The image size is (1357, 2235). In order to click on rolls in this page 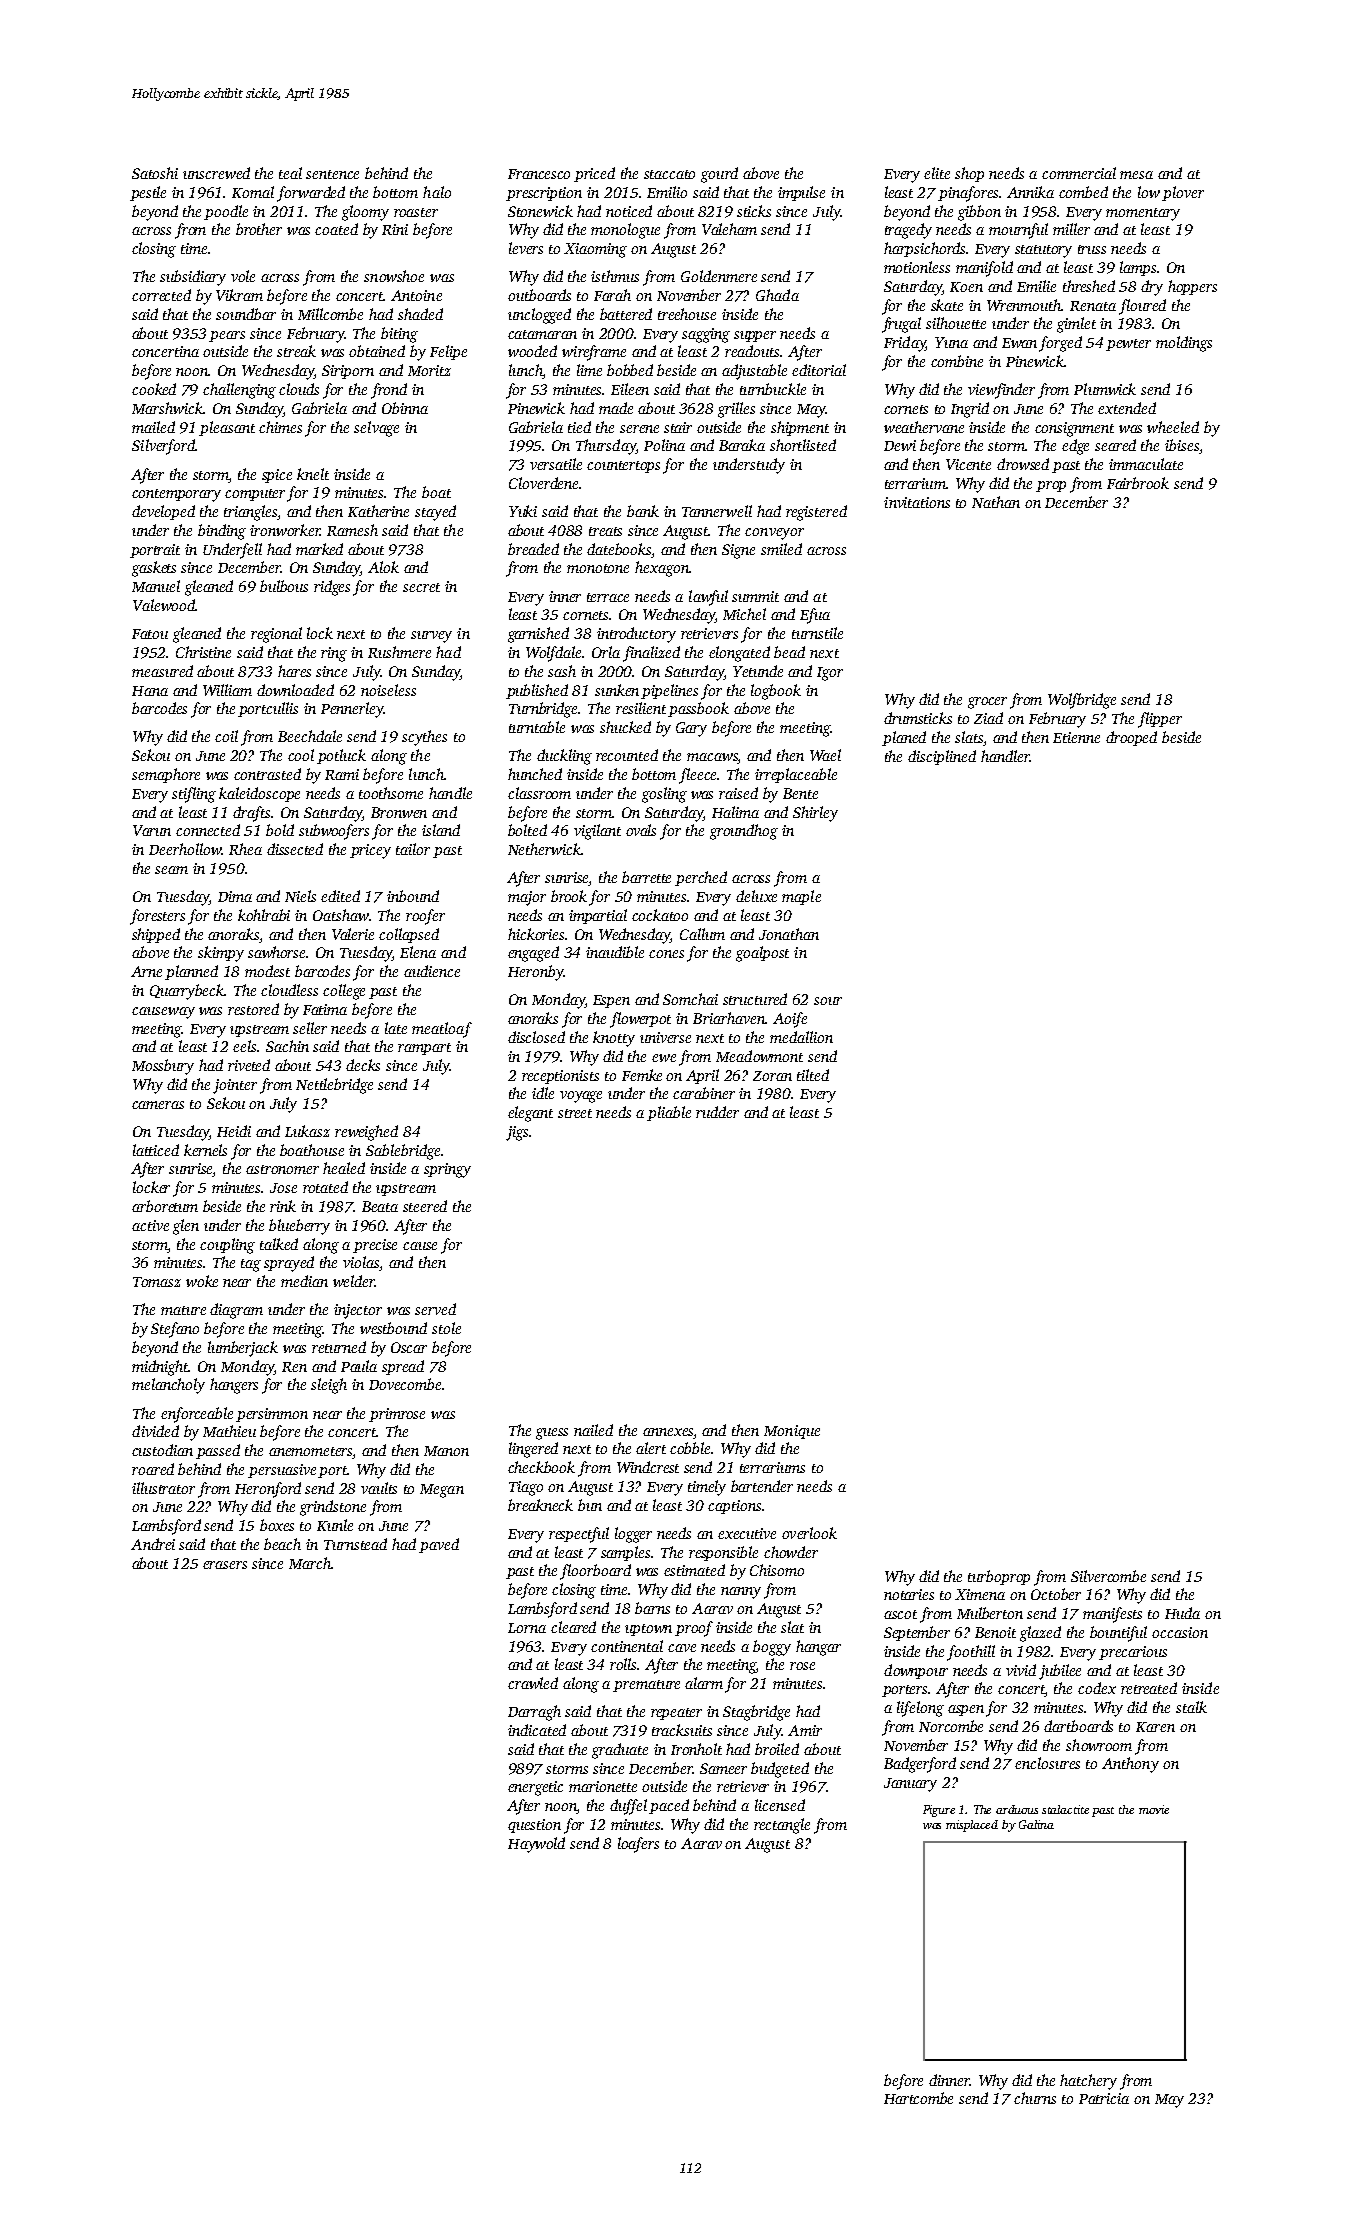, I will do `click(624, 1664)`.
